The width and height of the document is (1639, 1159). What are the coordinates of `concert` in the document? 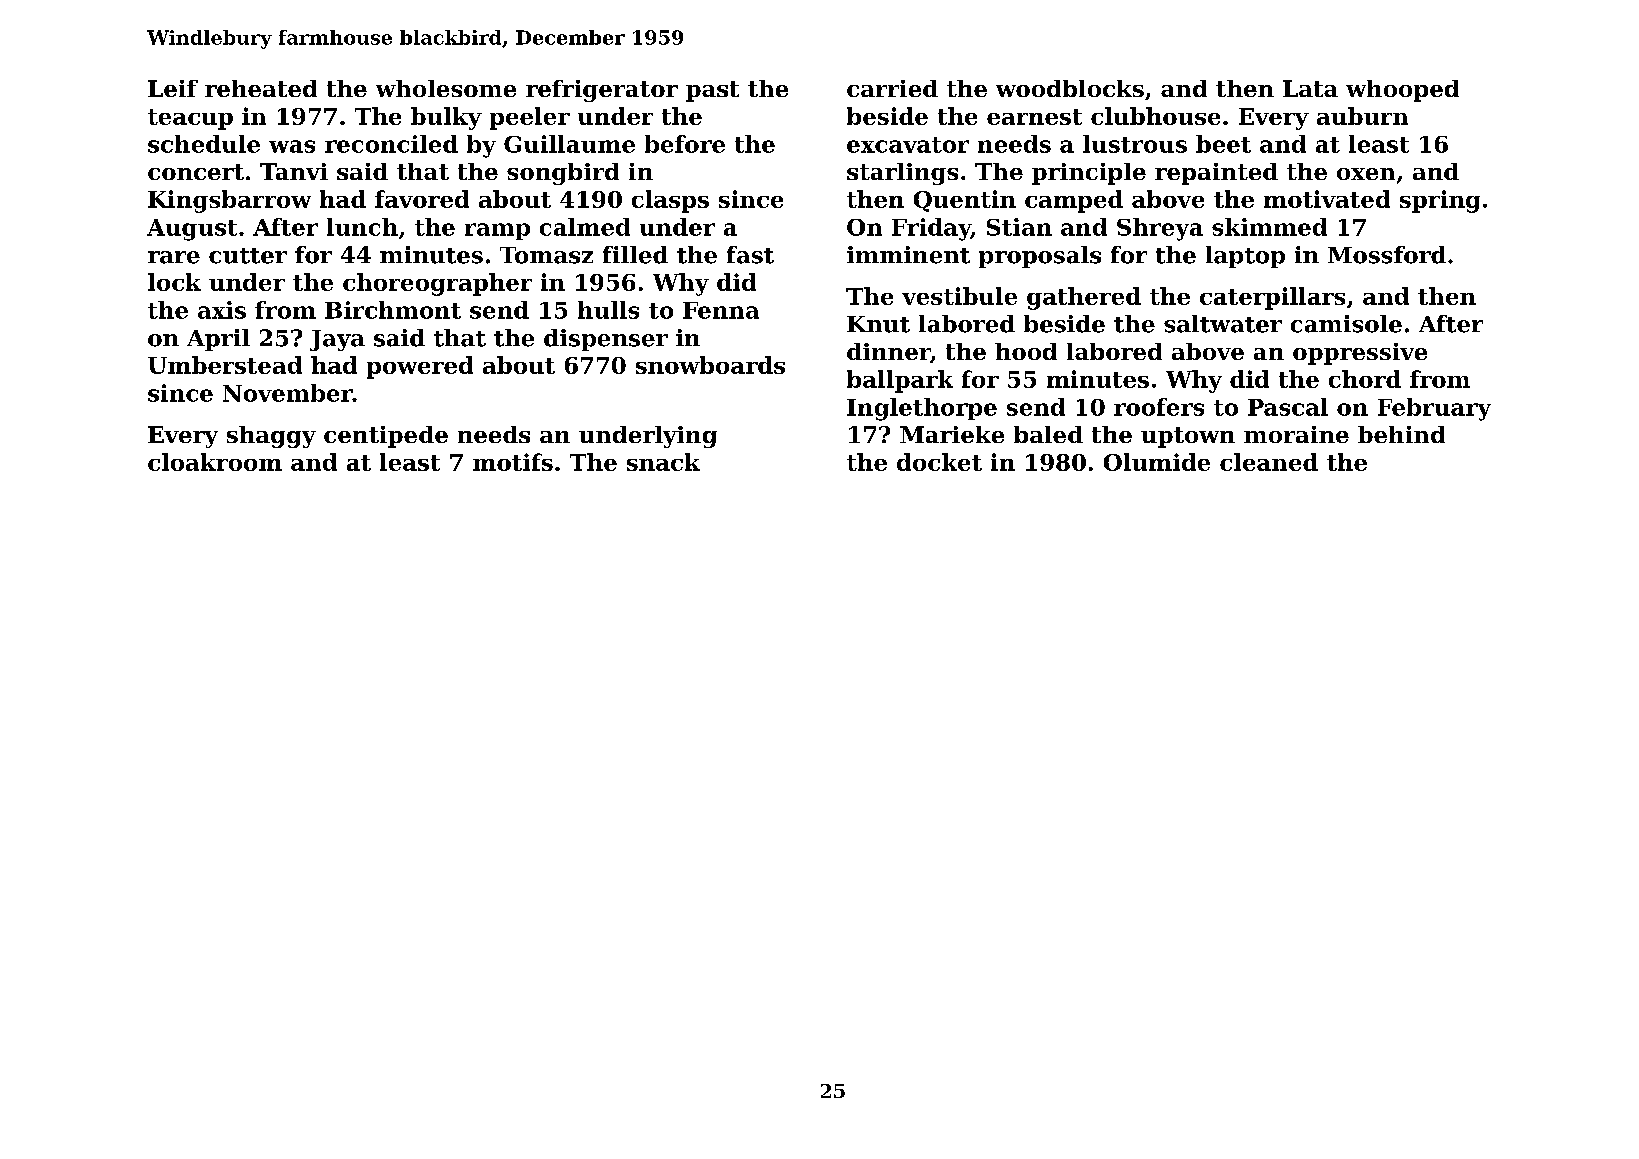 It's located at (196, 172).
